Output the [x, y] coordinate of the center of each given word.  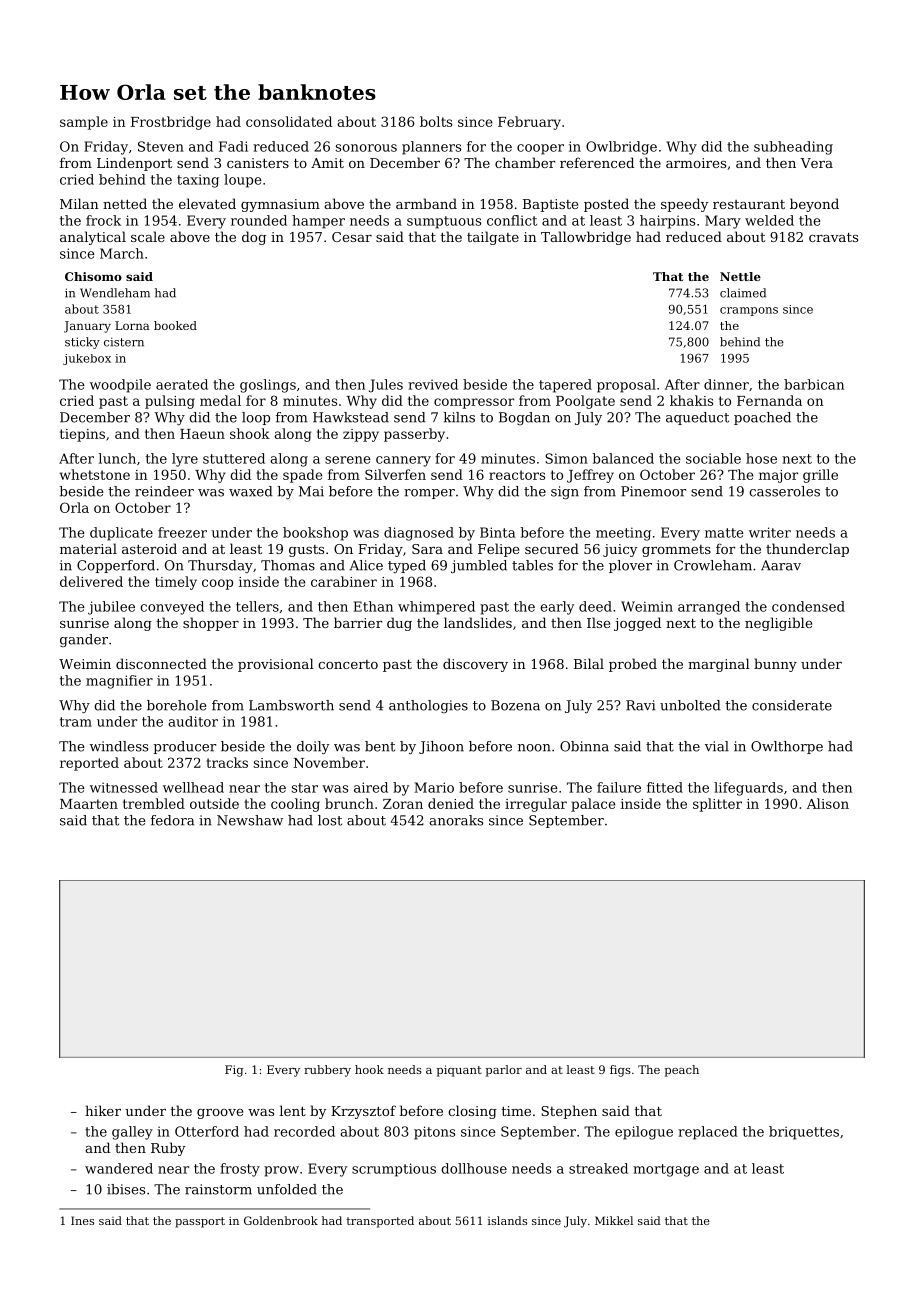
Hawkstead [351, 417]
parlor [504, 1071]
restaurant [749, 204]
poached [762, 418]
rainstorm [218, 1189]
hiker [103, 1110]
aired [371, 787]
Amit [327, 163]
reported [89, 764]
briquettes [804, 1133]
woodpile [120, 386]
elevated [207, 203]
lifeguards [748, 789]
